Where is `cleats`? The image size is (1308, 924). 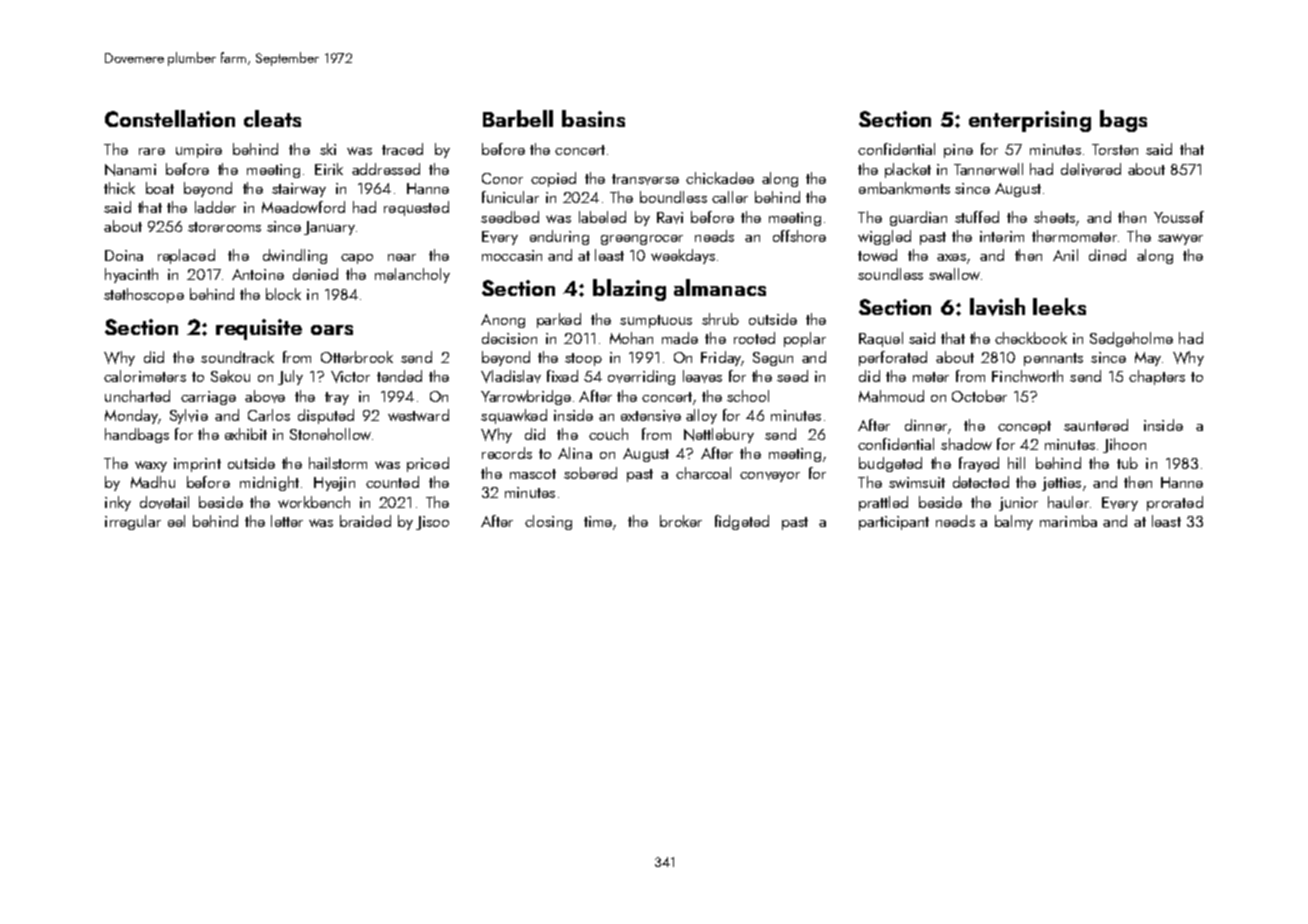 cleats is located at coordinates (272, 118).
